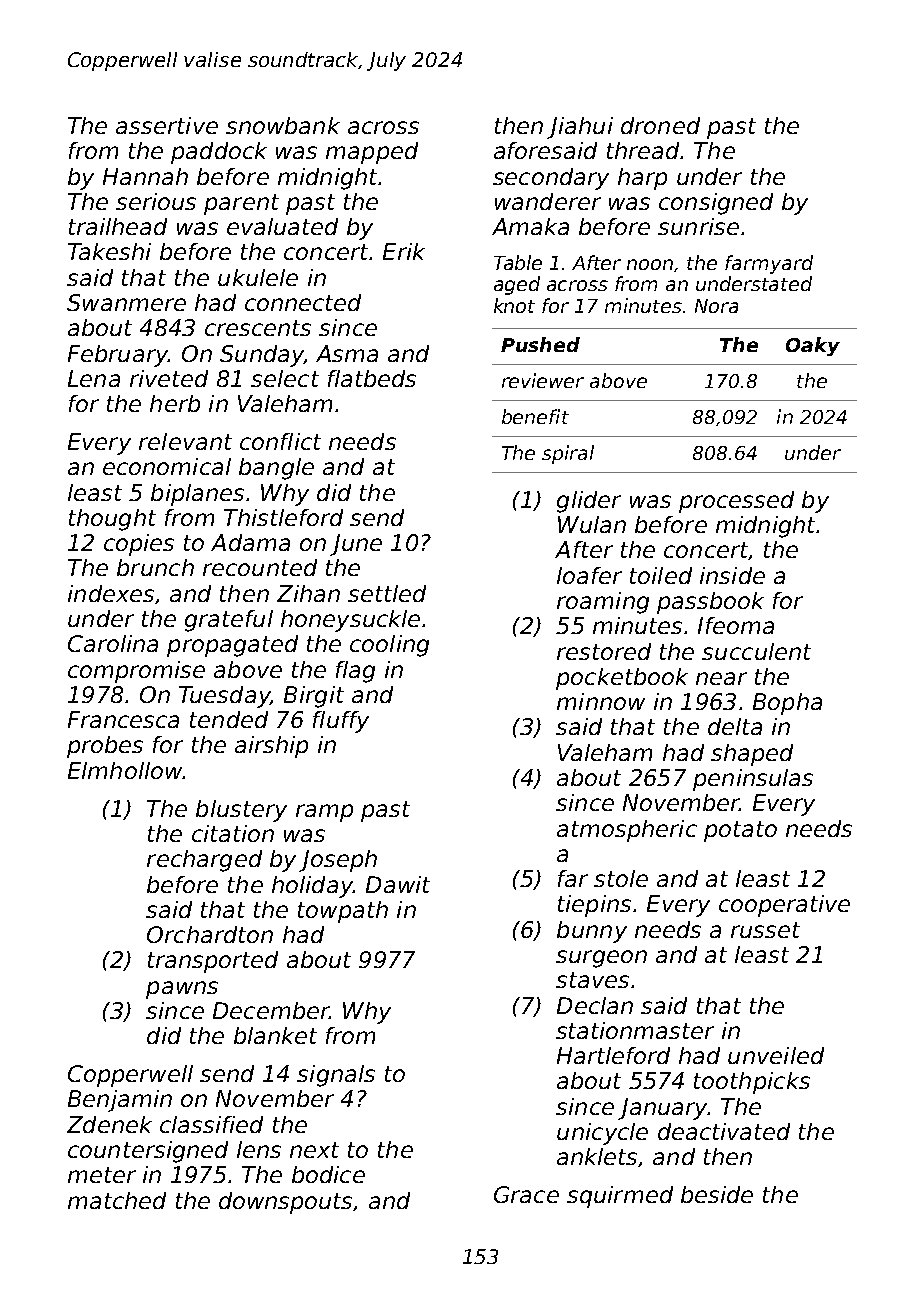  What do you see at coordinates (660, 125) in the document?
I see `droned` at bounding box center [660, 125].
